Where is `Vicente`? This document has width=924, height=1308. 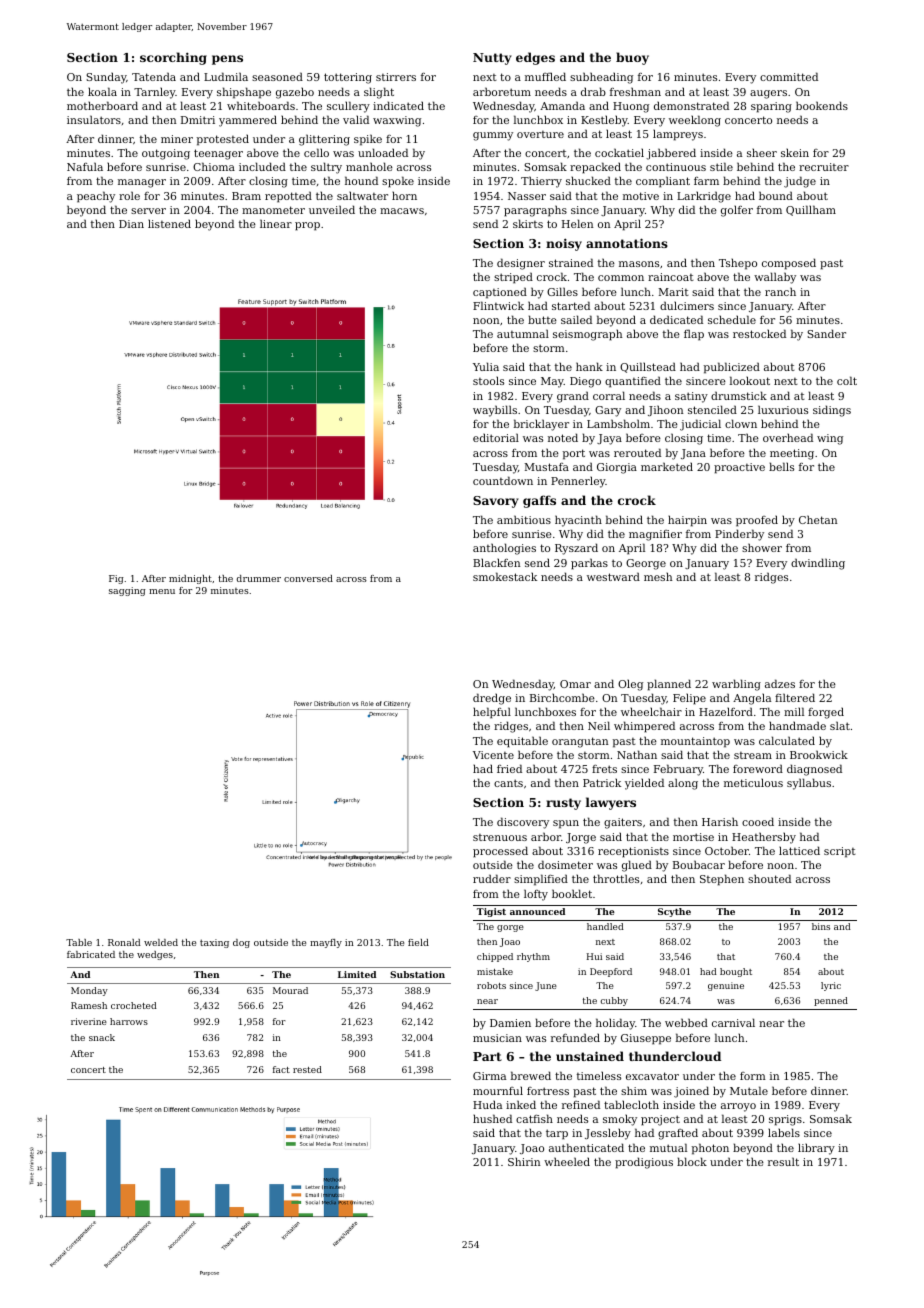 Vicente is located at coordinates (493, 755).
